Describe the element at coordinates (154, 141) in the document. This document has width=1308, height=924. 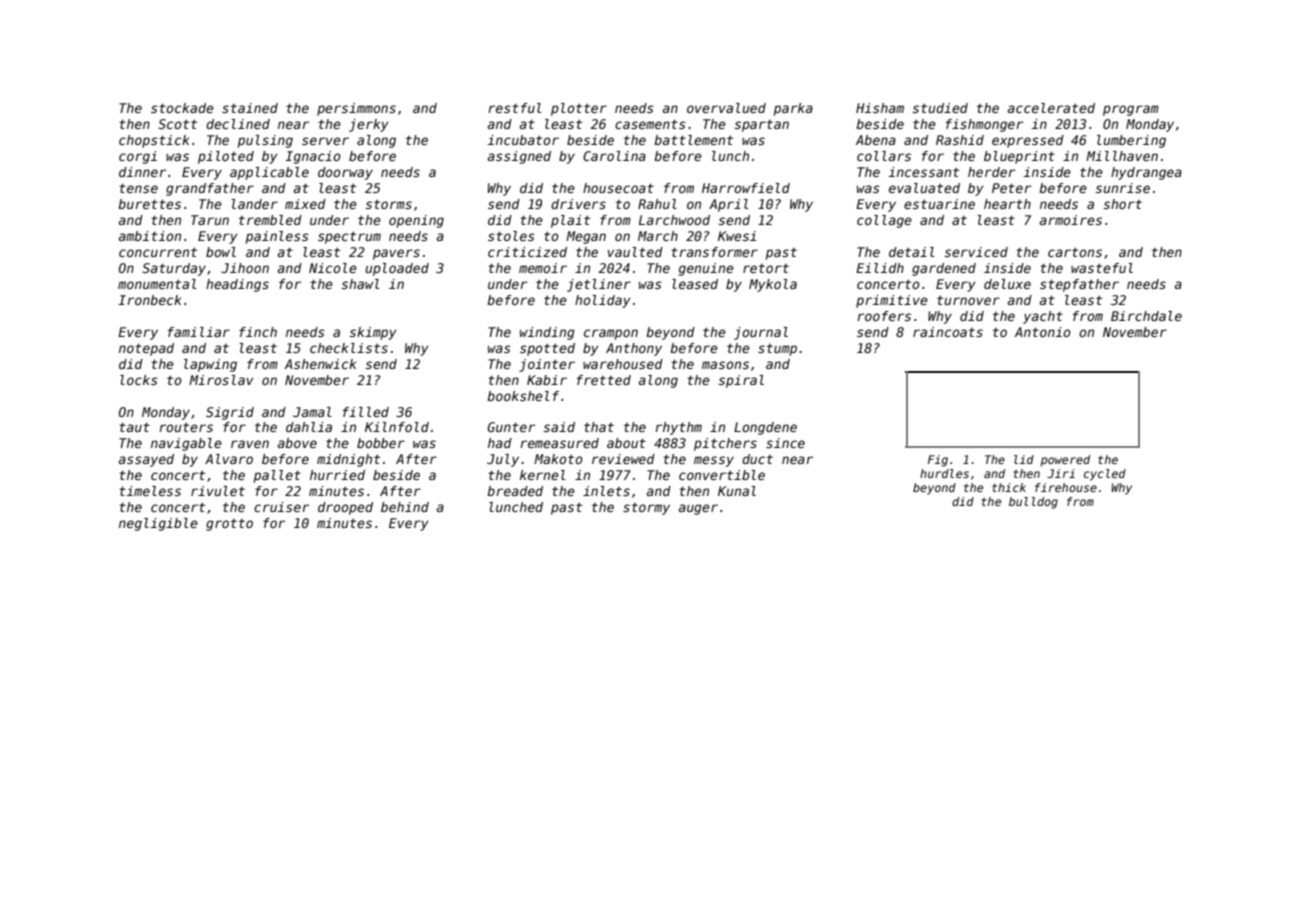
I see `chopstick` at that location.
